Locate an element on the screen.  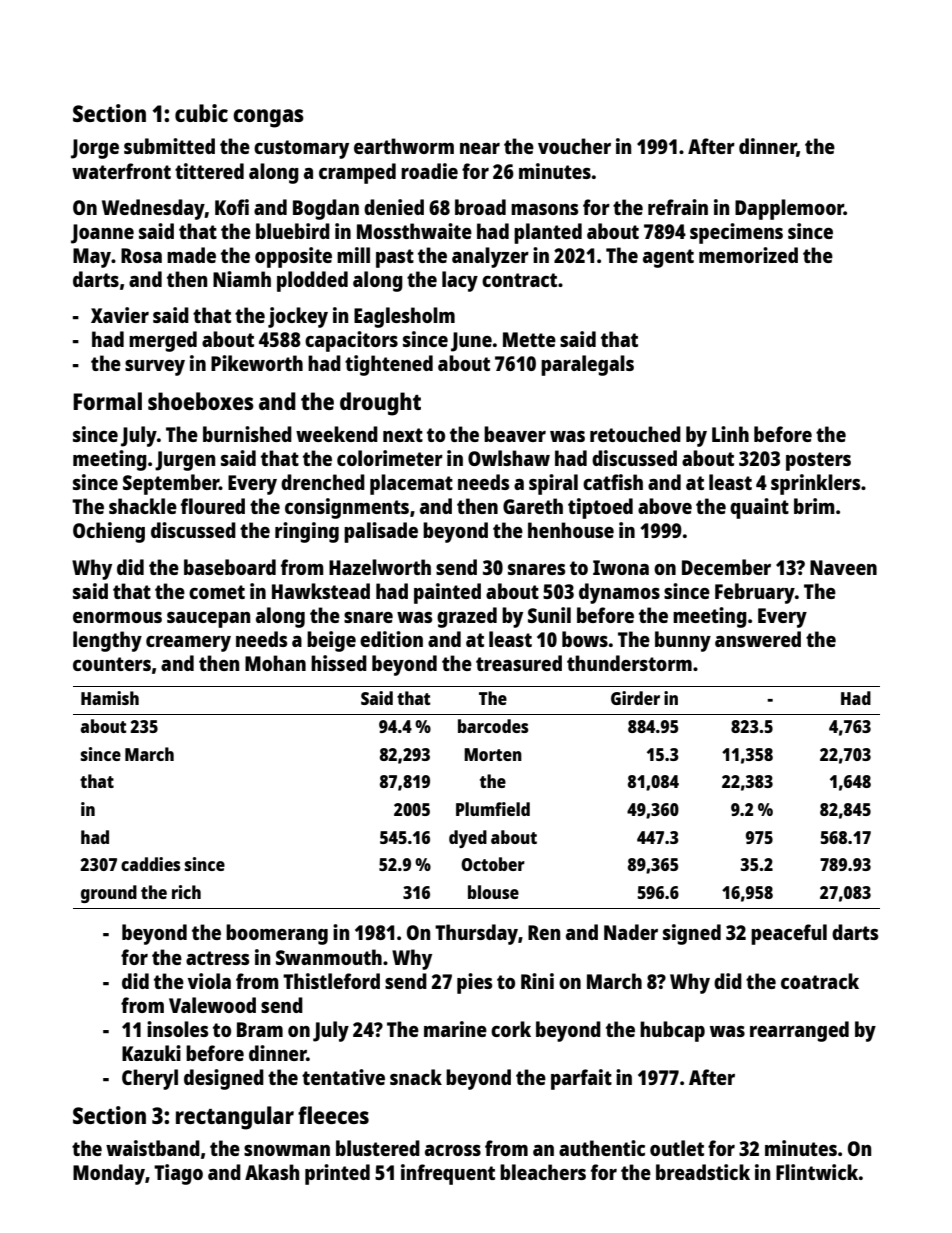
bleachers is located at coordinates (543, 1172).
